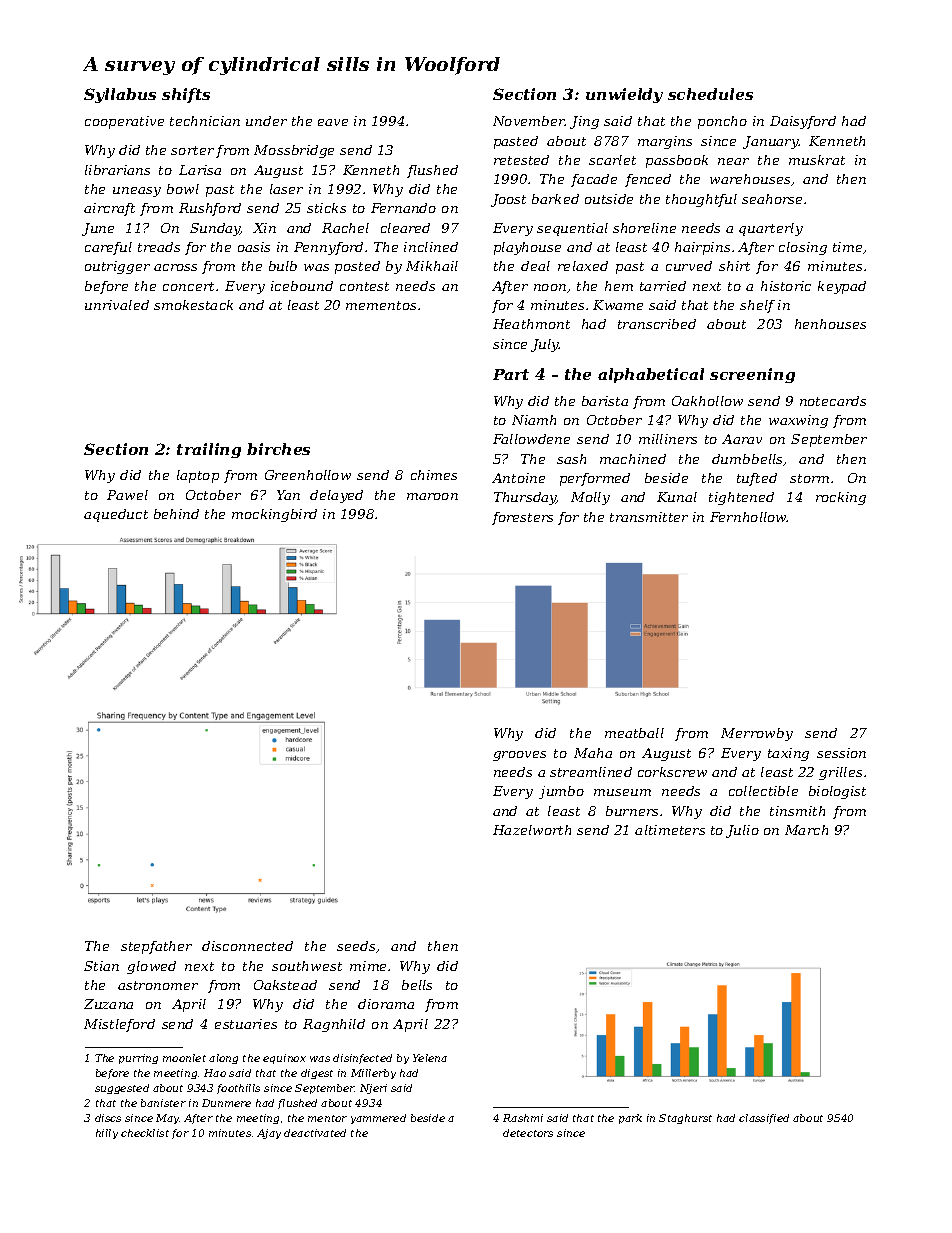 The width and height of the screenshot is (952, 1233). What do you see at coordinates (710, 94) in the screenshot?
I see `schedules` at bounding box center [710, 94].
